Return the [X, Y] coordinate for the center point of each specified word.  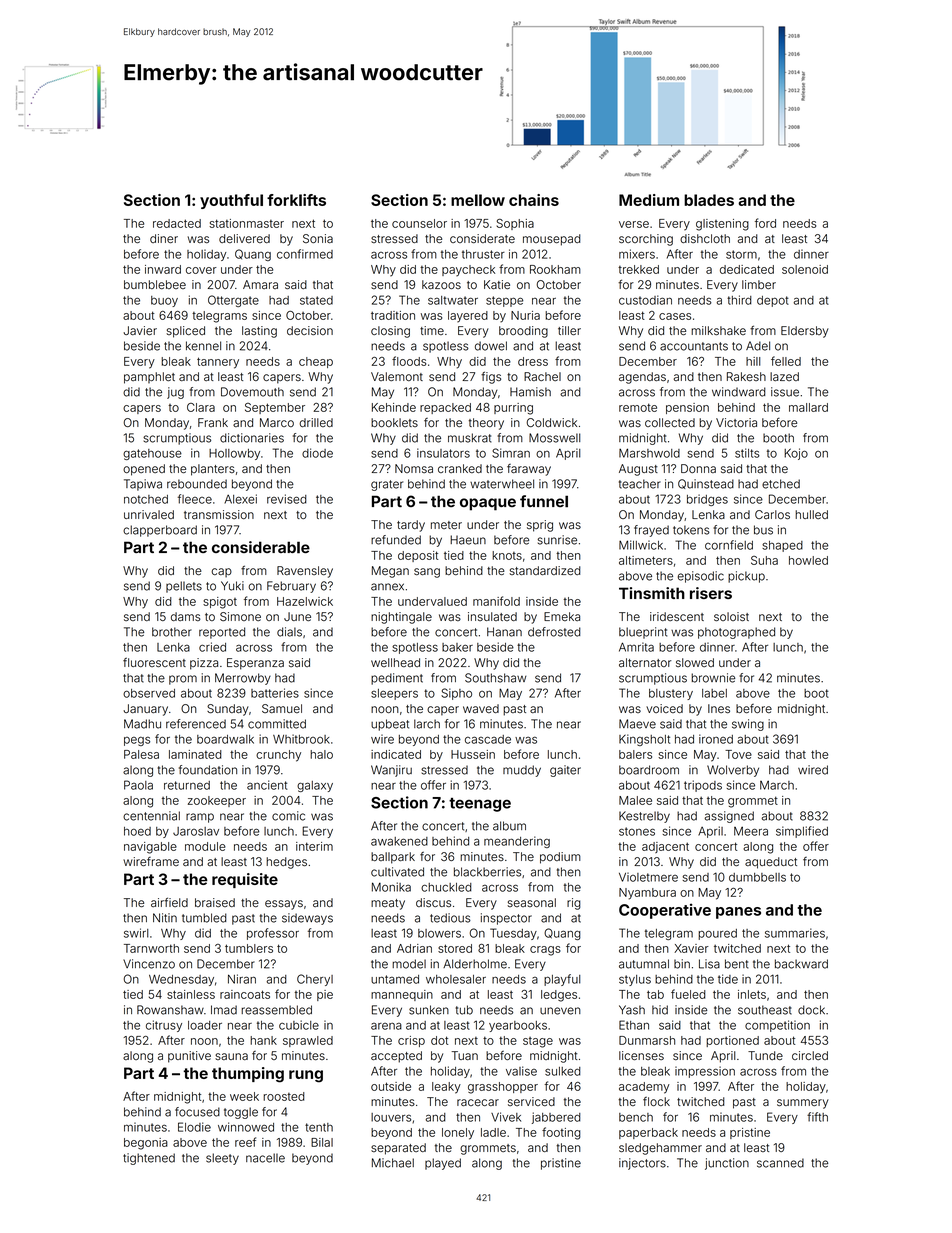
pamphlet [149, 378]
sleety [222, 1159]
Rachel [542, 376]
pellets [184, 587]
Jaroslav [196, 831]
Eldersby [805, 332]
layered [468, 316]
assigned [729, 817]
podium [560, 858]
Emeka [562, 616]
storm [741, 254]
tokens [691, 530]
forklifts [296, 200]
